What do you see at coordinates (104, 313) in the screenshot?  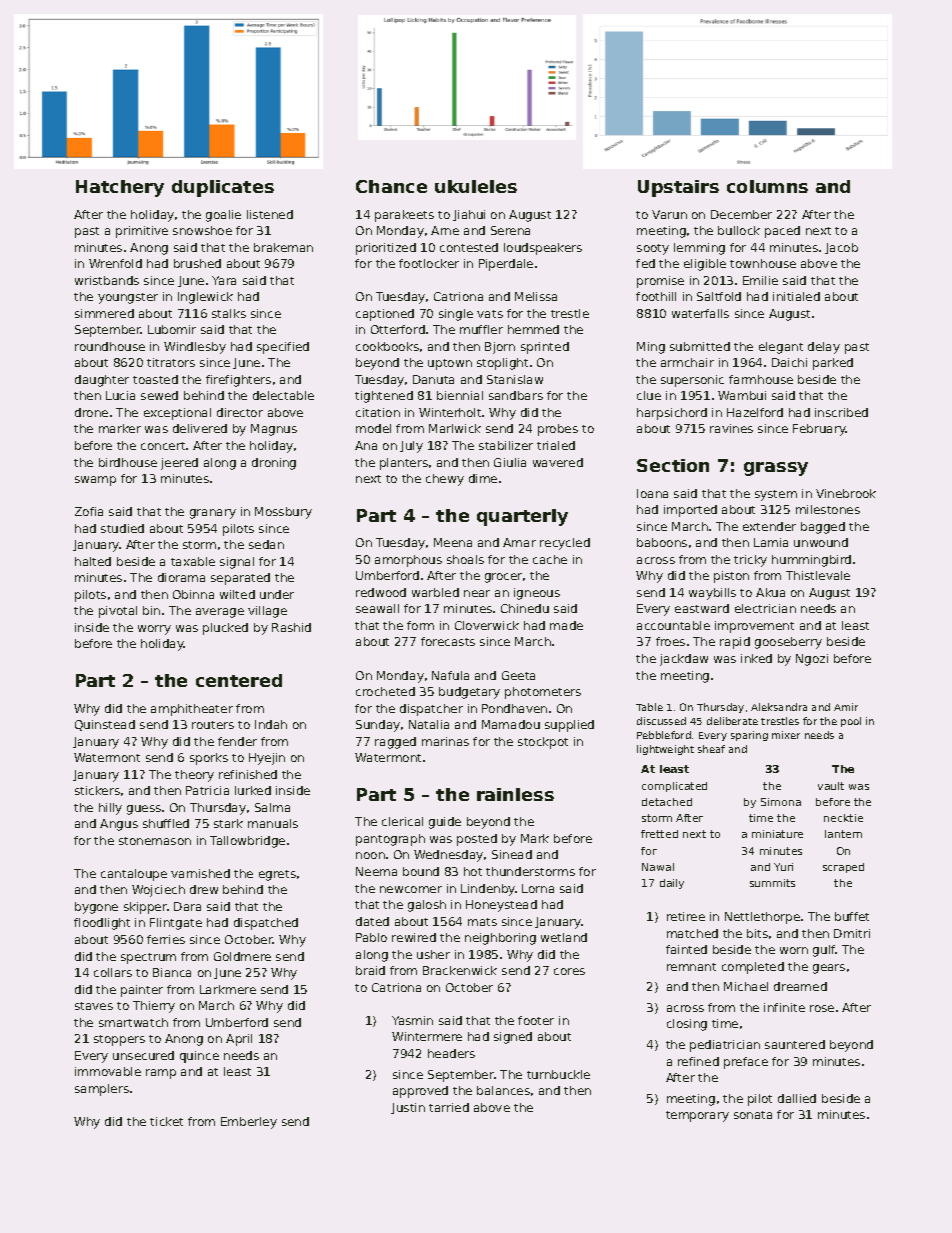 I see `simmered` at bounding box center [104, 313].
